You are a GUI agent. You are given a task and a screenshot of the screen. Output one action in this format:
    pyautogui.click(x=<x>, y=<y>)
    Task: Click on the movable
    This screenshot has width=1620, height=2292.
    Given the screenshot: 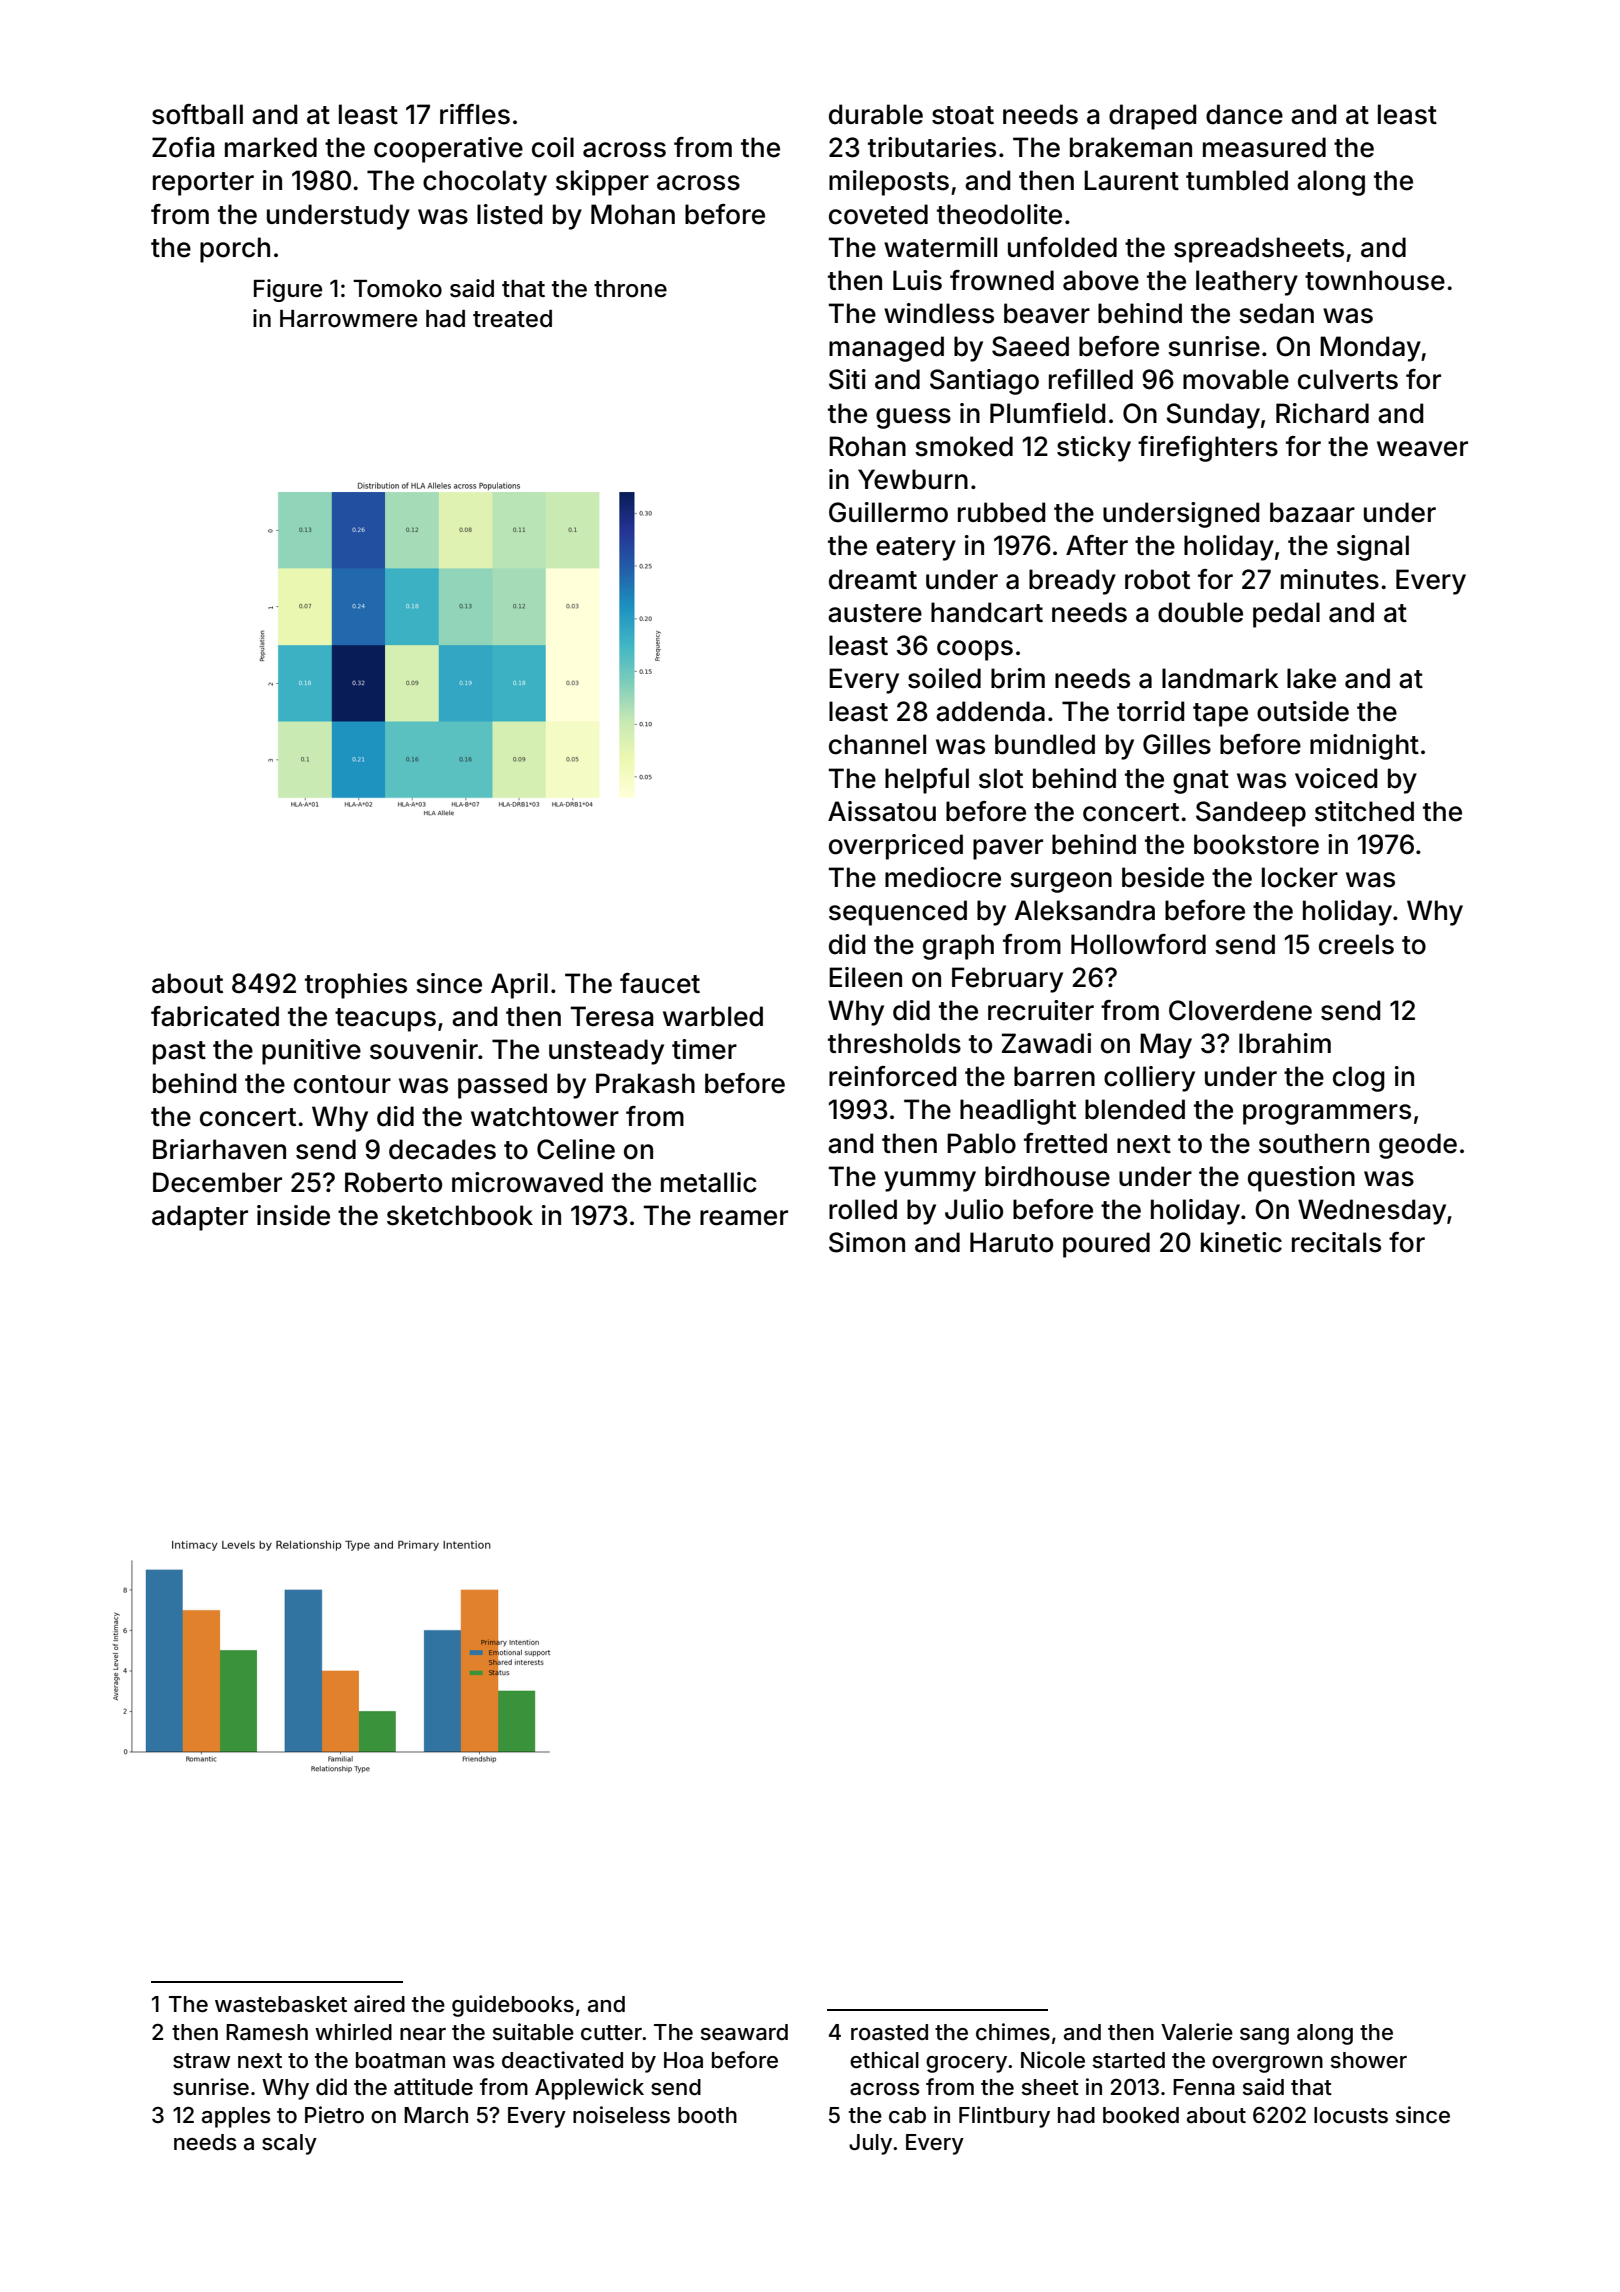 What is the action you would take?
    pyautogui.click(x=1236, y=379)
